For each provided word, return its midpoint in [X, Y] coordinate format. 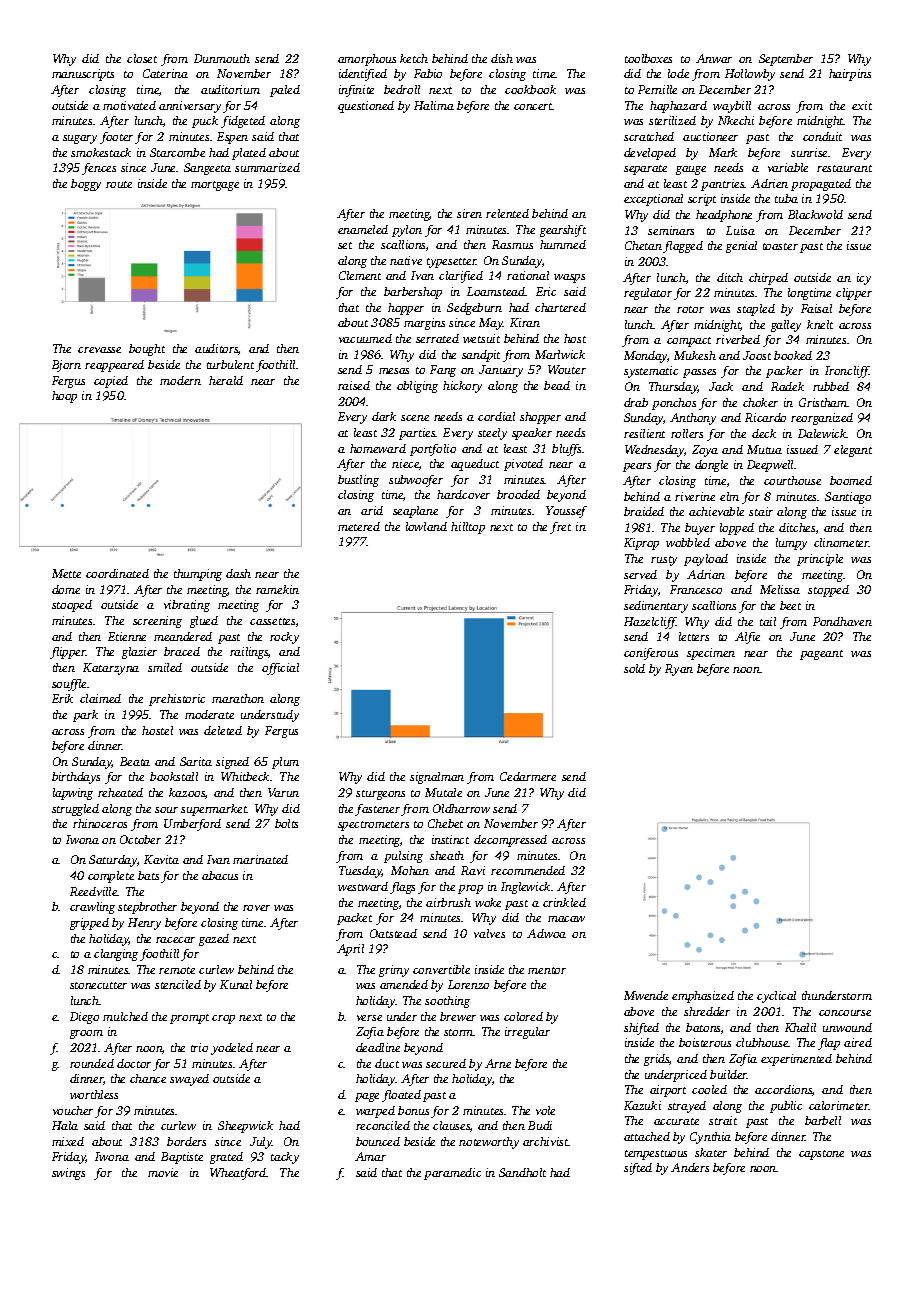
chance [148, 1078]
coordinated [117, 573]
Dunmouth [222, 58]
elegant [853, 451]
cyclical [776, 997]
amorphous [367, 60]
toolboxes [648, 58]
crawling [92, 908]
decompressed [510, 841]
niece [405, 463]
